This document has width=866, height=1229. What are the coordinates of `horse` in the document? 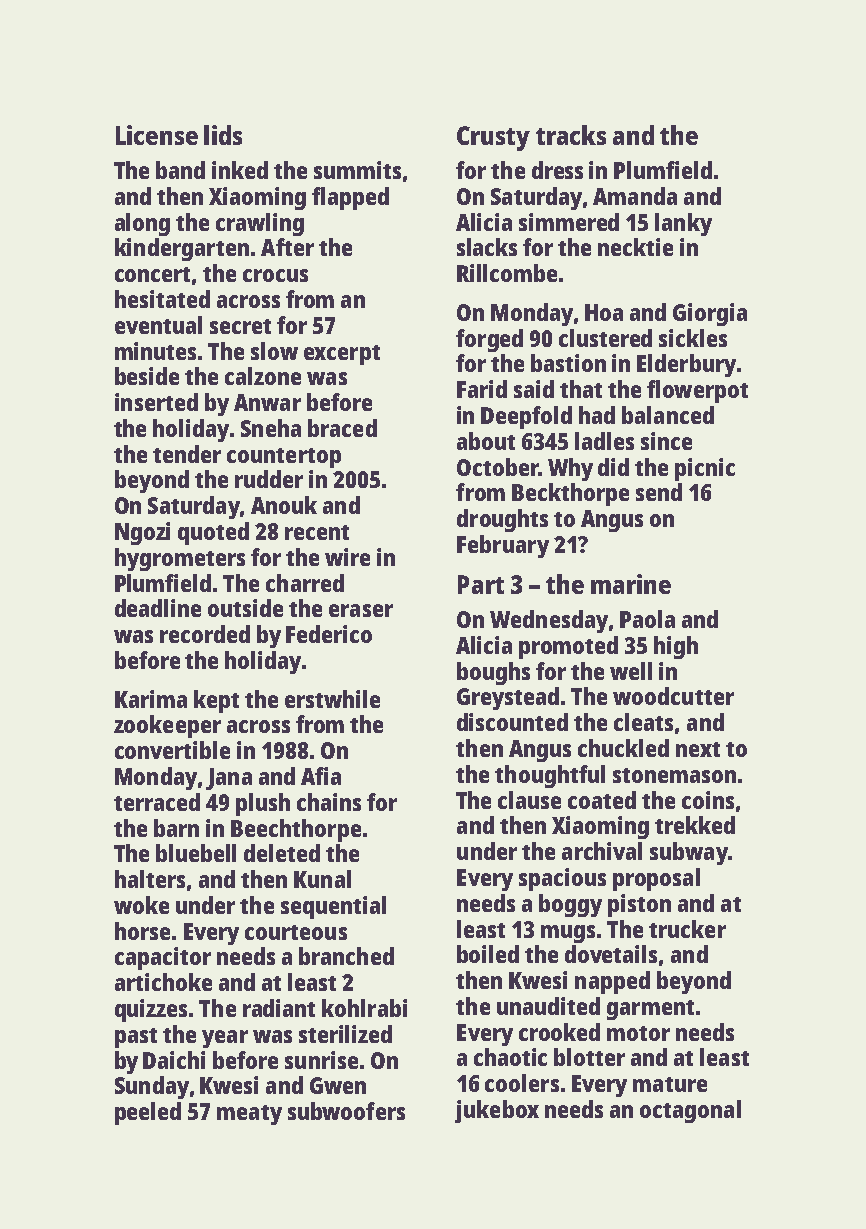 It's located at (142, 931).
